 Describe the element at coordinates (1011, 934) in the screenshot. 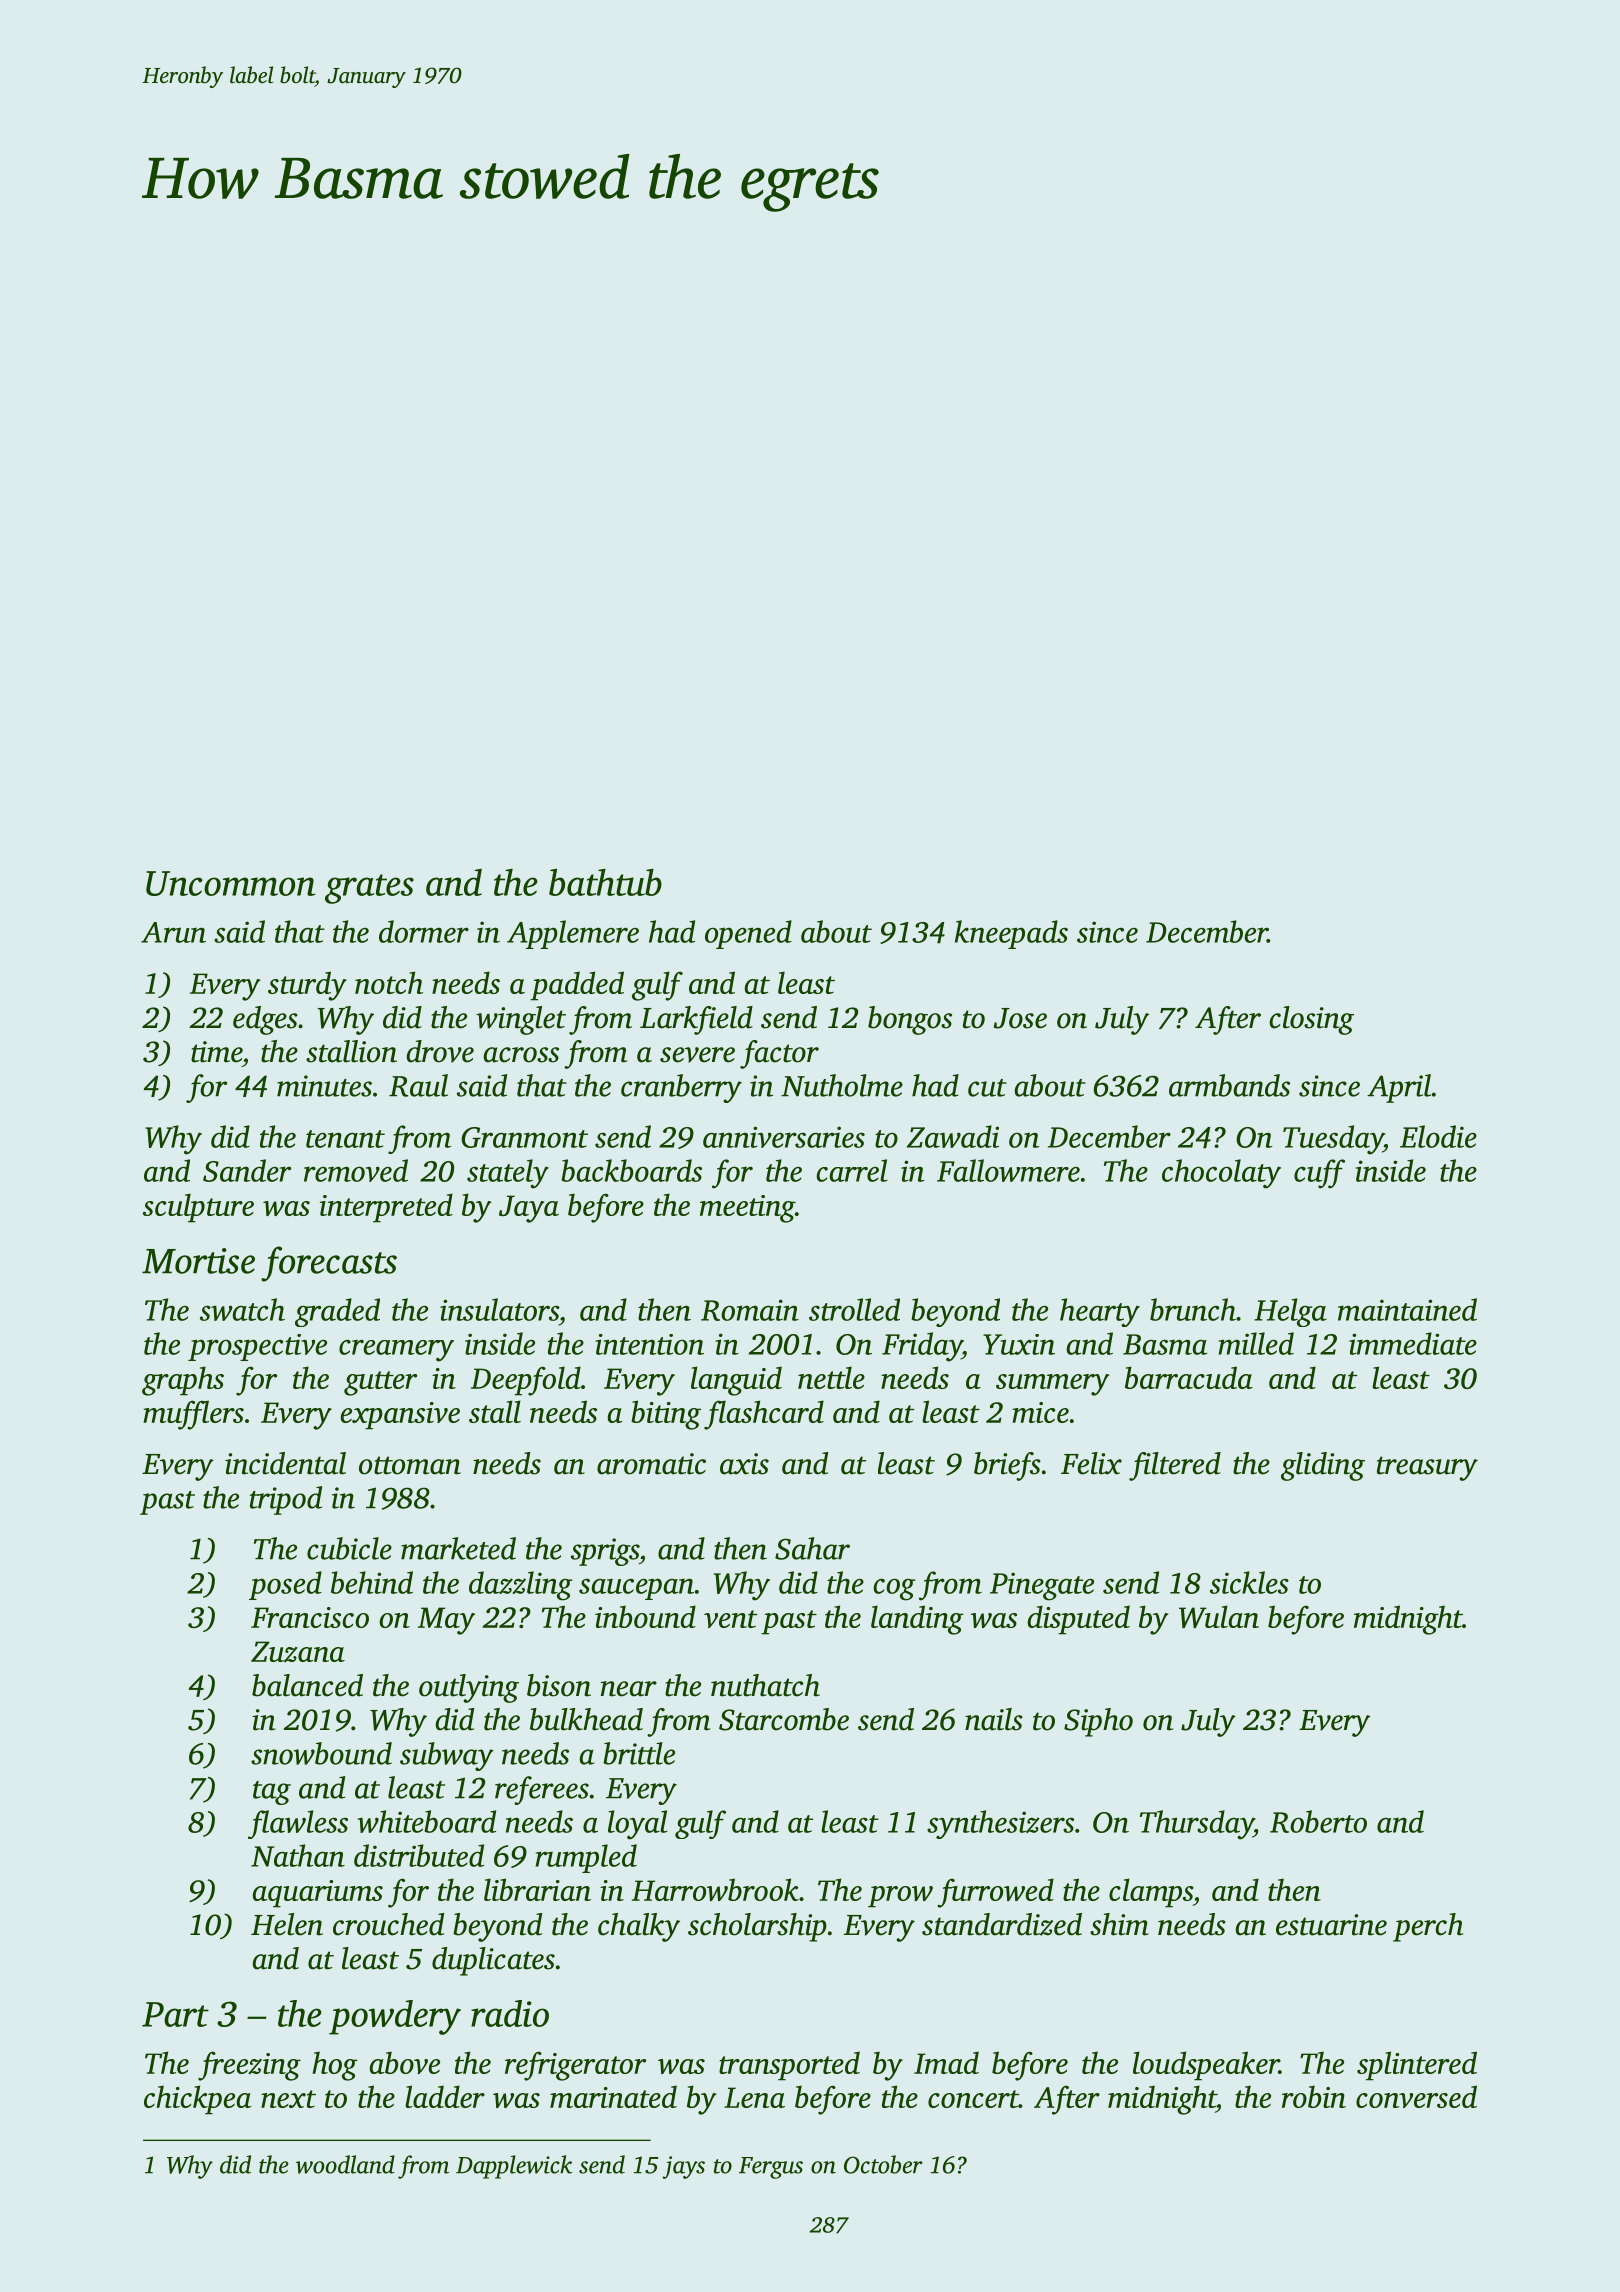

I see `kneepads` at that location.
